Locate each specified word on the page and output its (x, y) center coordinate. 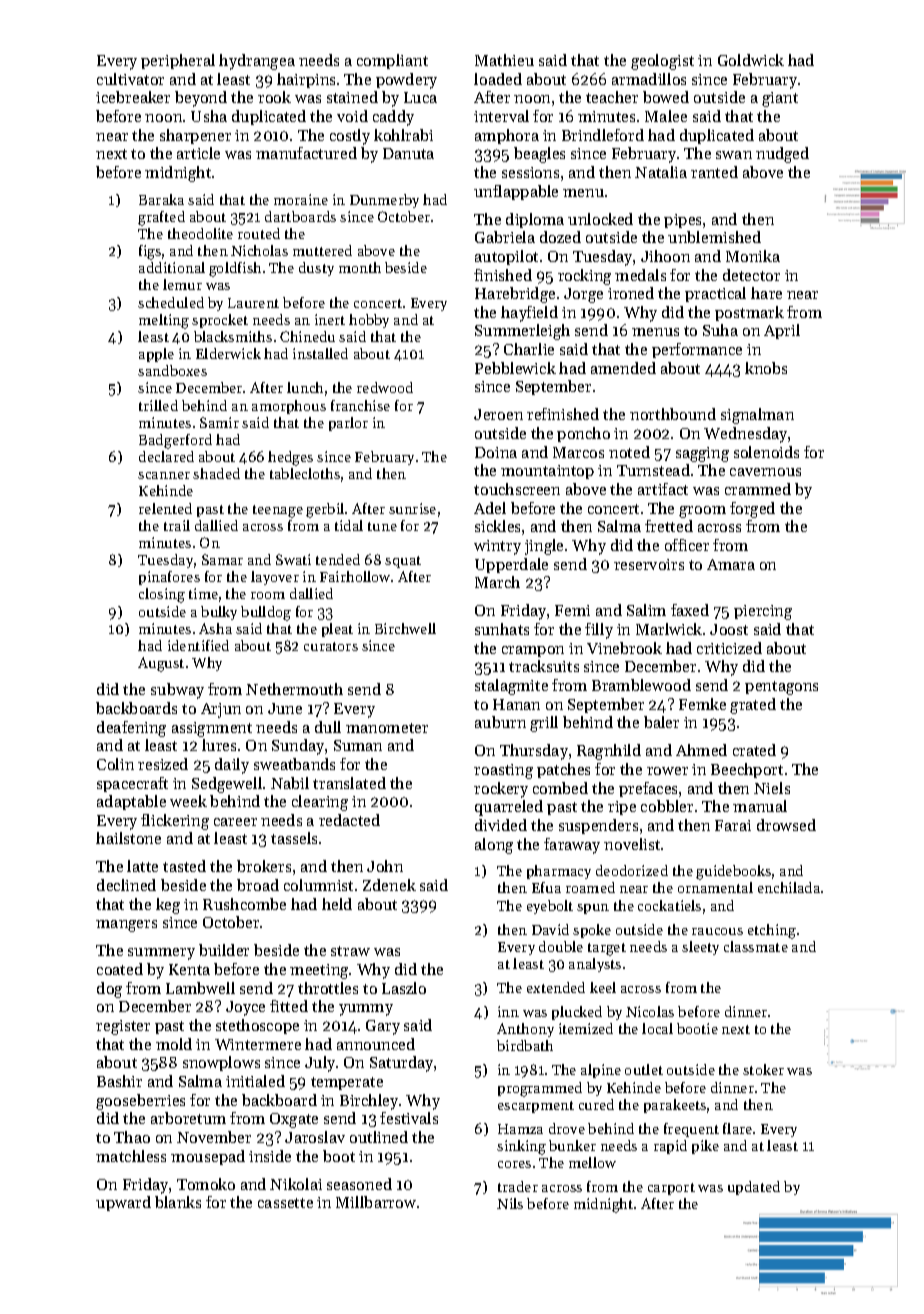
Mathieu (504, 60)
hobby (369, 321)
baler (661, 722)
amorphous (289, 407)
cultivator (130, 79)
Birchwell (405, 628)
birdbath (525, 1045)
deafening (131, 729)
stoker (763, 1069)
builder (224, 950)
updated (754, 1188)
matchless (131, 1156)
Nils (510, 1203)
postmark (749, 313)
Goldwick (751, 60)
